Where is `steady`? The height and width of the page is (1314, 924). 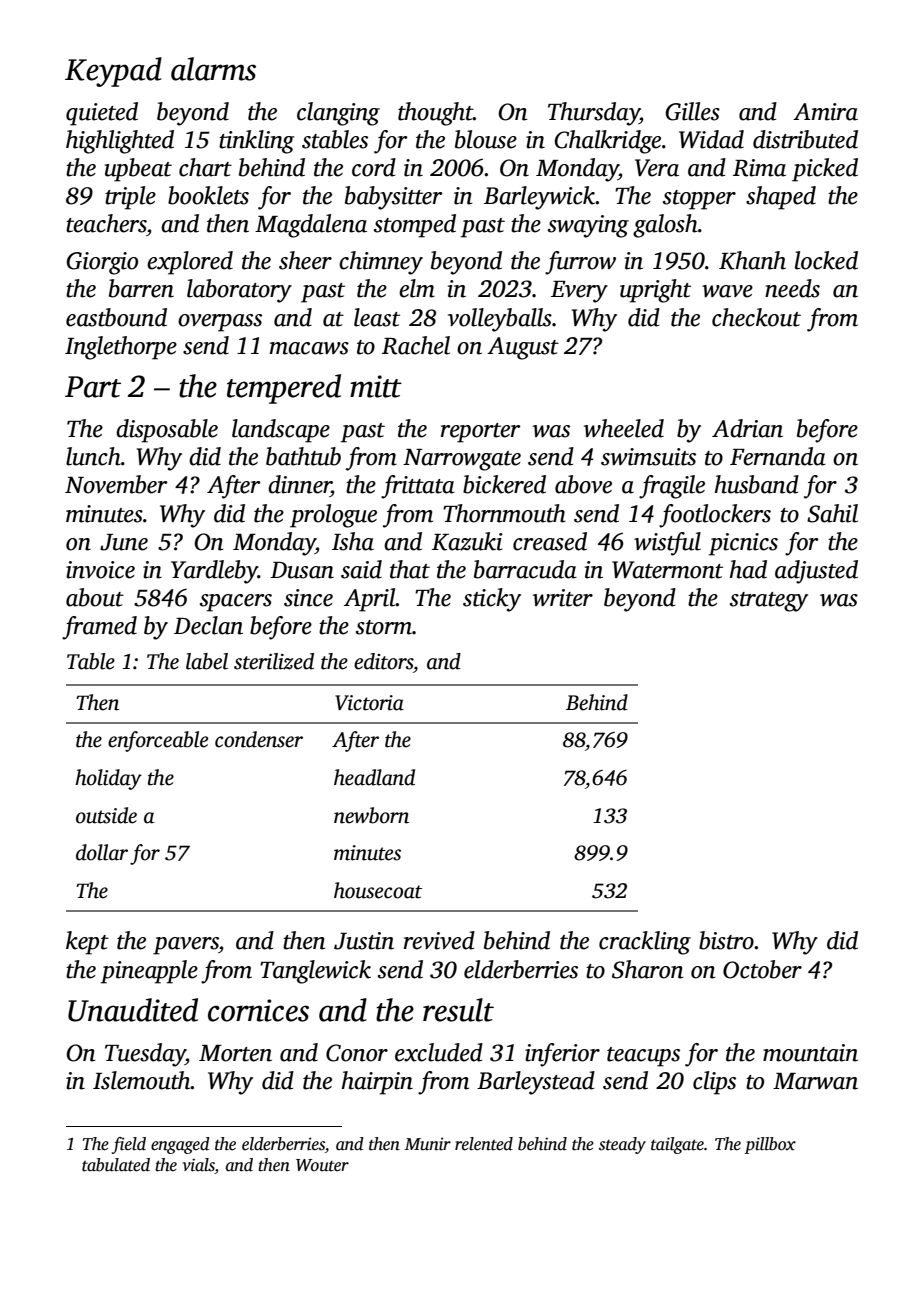
steady is located at coordinates (622, 1145).
